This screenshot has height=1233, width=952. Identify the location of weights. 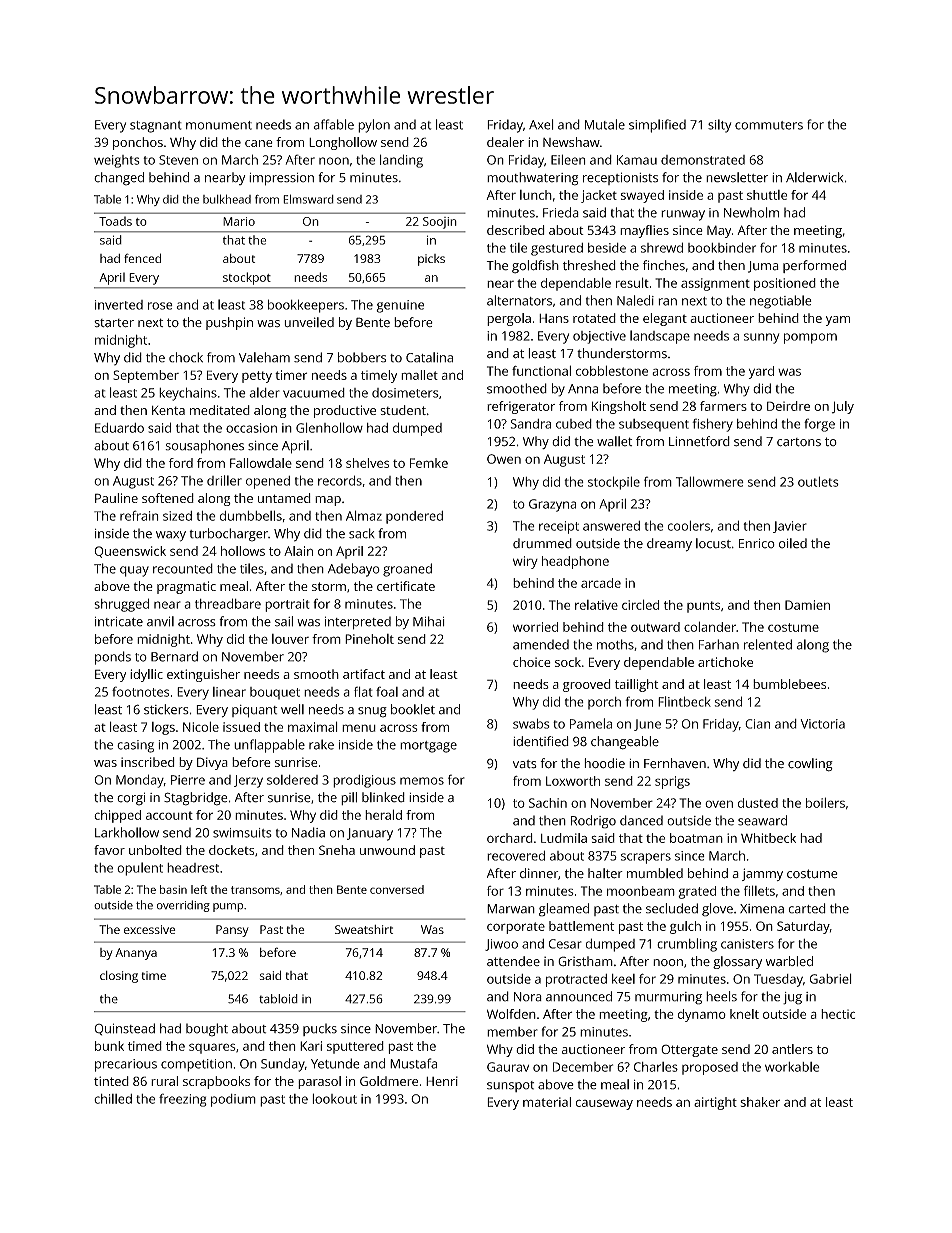
(117, 161).
